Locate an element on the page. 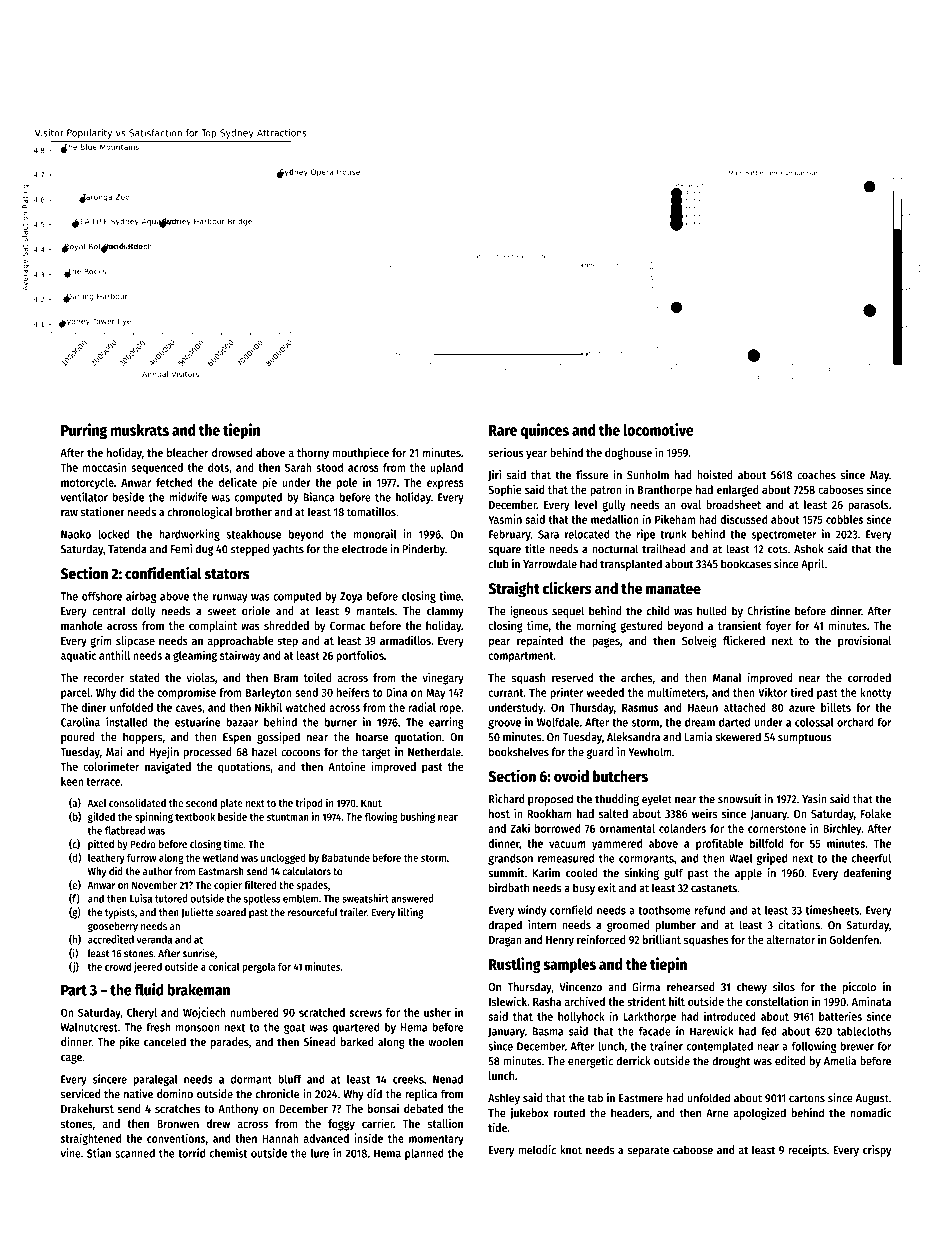  cooled is located at coordinates (582, 873).
